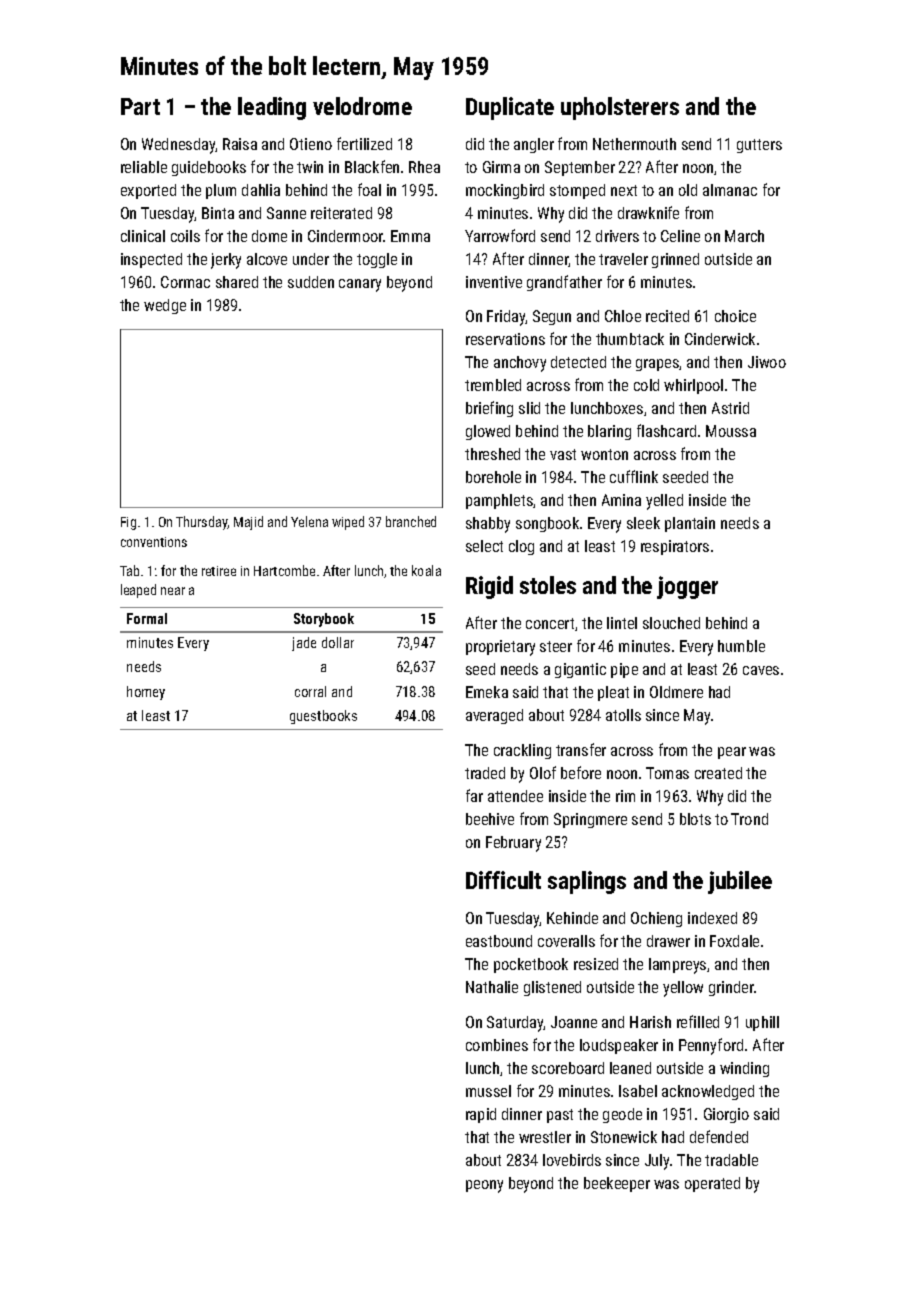 The width and height of the screenshot is (908, 1316). Describe the element at coordinates (664, 502) in the screenshot. I see `yelled` at that location.
